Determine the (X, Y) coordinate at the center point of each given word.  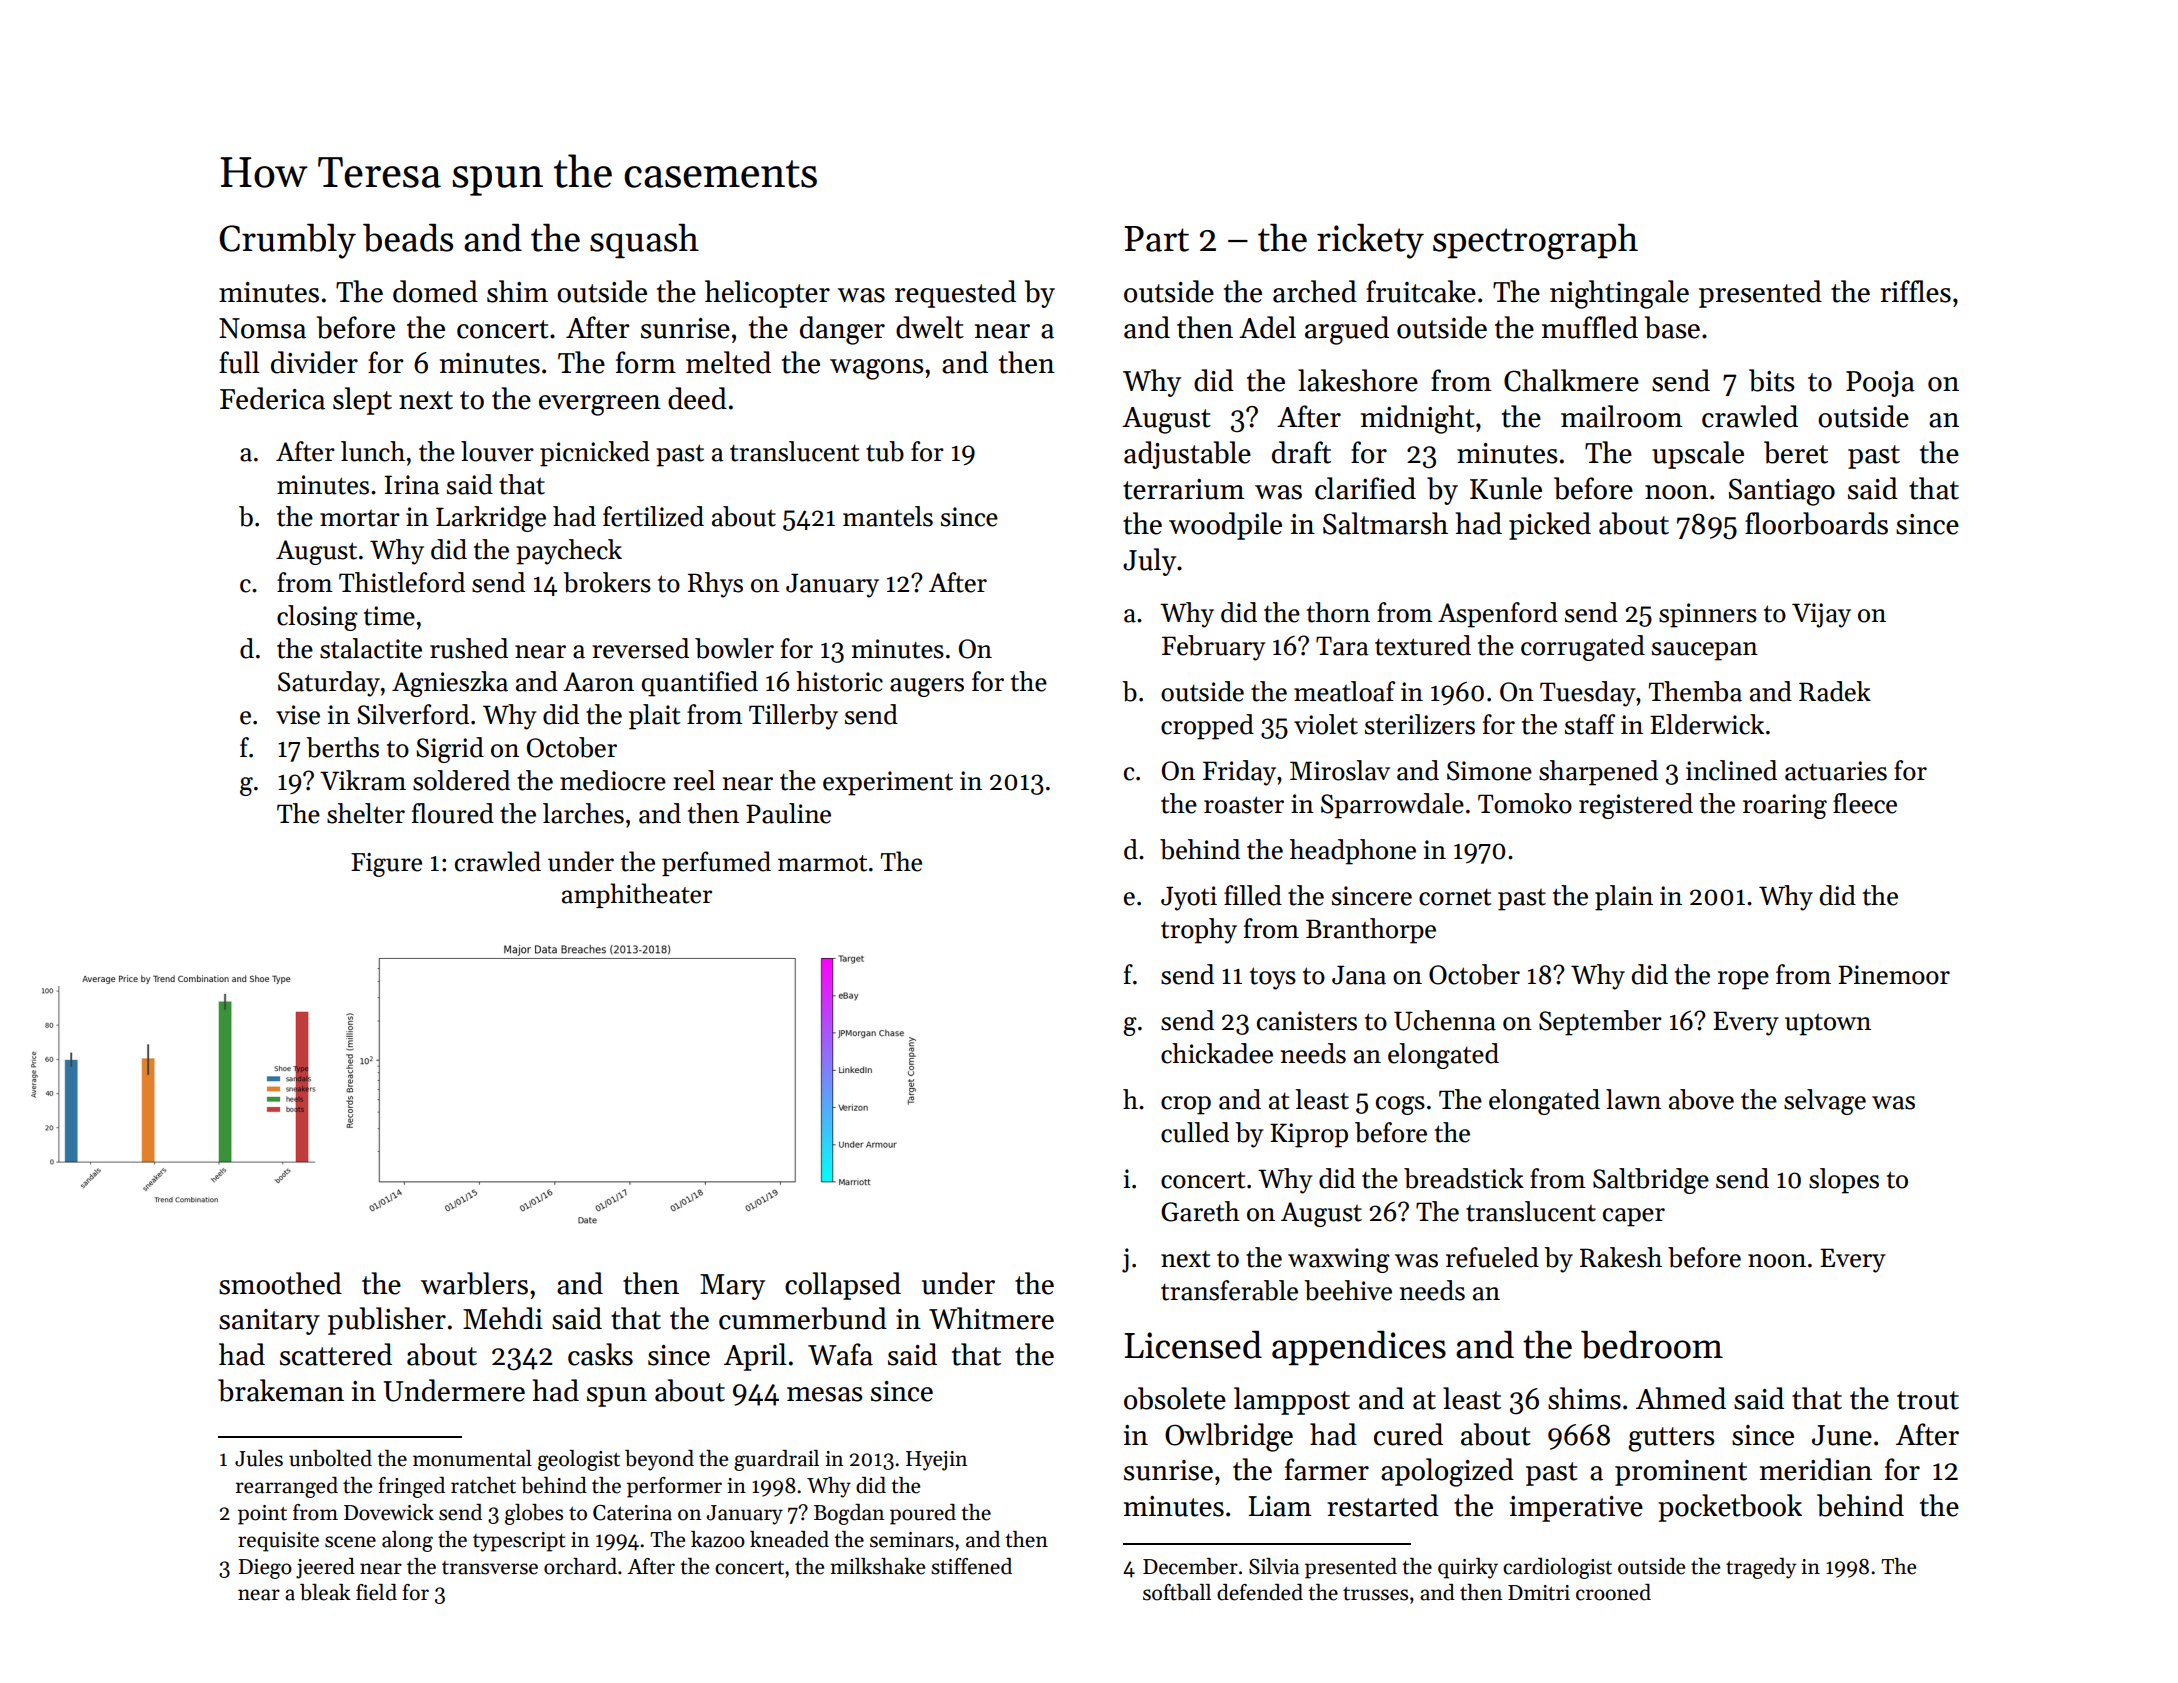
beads (408, 238)
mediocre (613, 780)
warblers (474, 1283)
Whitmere (991, 1318)
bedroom (1652, 1345)
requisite (278, 1542)
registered (1636, 806)
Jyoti (1189, 898)
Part (1156, 239)
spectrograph (1535, 242)
